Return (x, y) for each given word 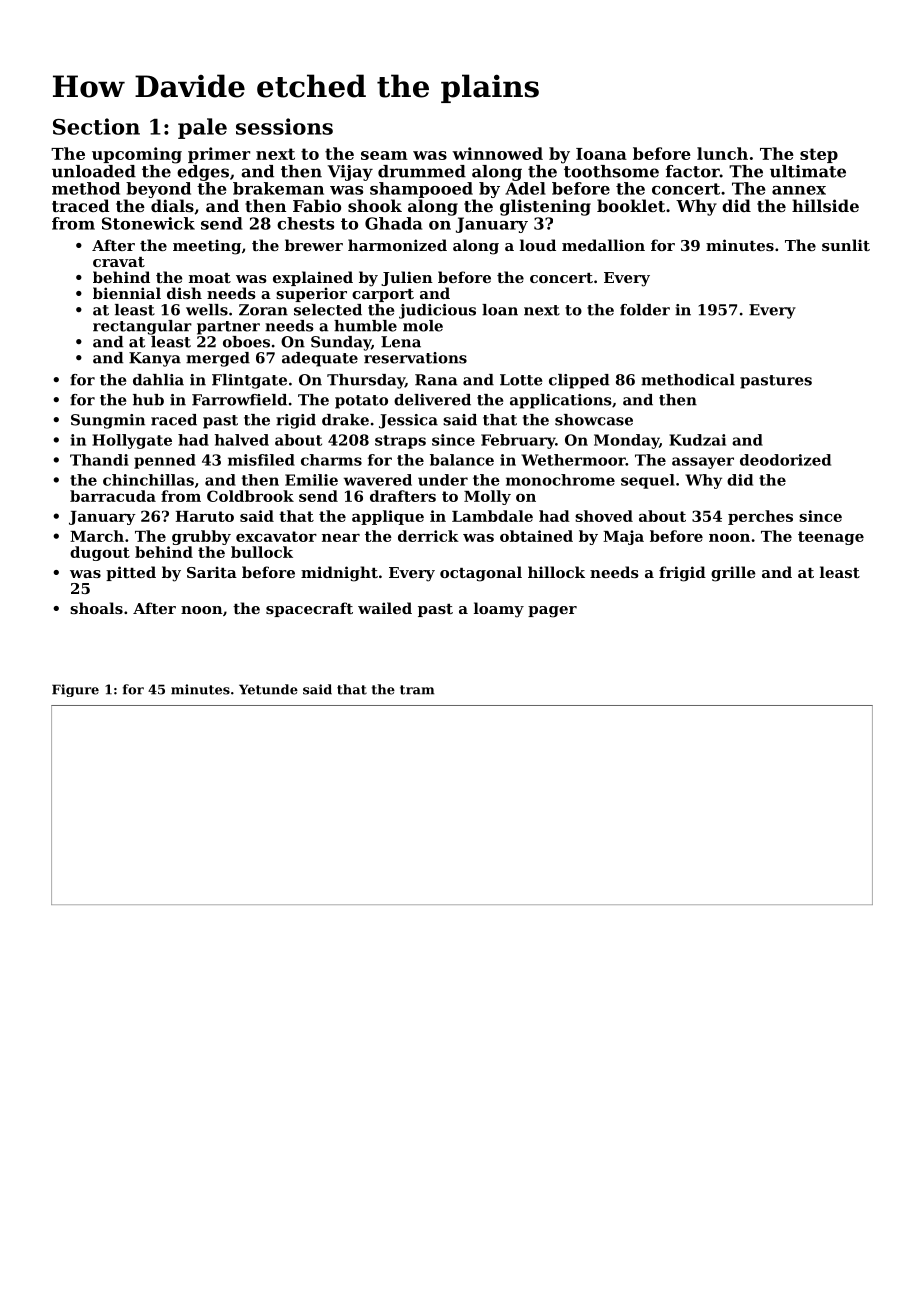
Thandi (99, 460)
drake (345, 420)
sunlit (846, 245)
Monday (626, 441)
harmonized (397, 245)
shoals (96, 608)
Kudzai (697, 440)
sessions (284, 126)
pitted (131, 573)
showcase (594, 420)
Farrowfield (239, 400)
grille (733, 574)
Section (96, 126)
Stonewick (148, 223)
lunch (722, 153)
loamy (499, 610)
